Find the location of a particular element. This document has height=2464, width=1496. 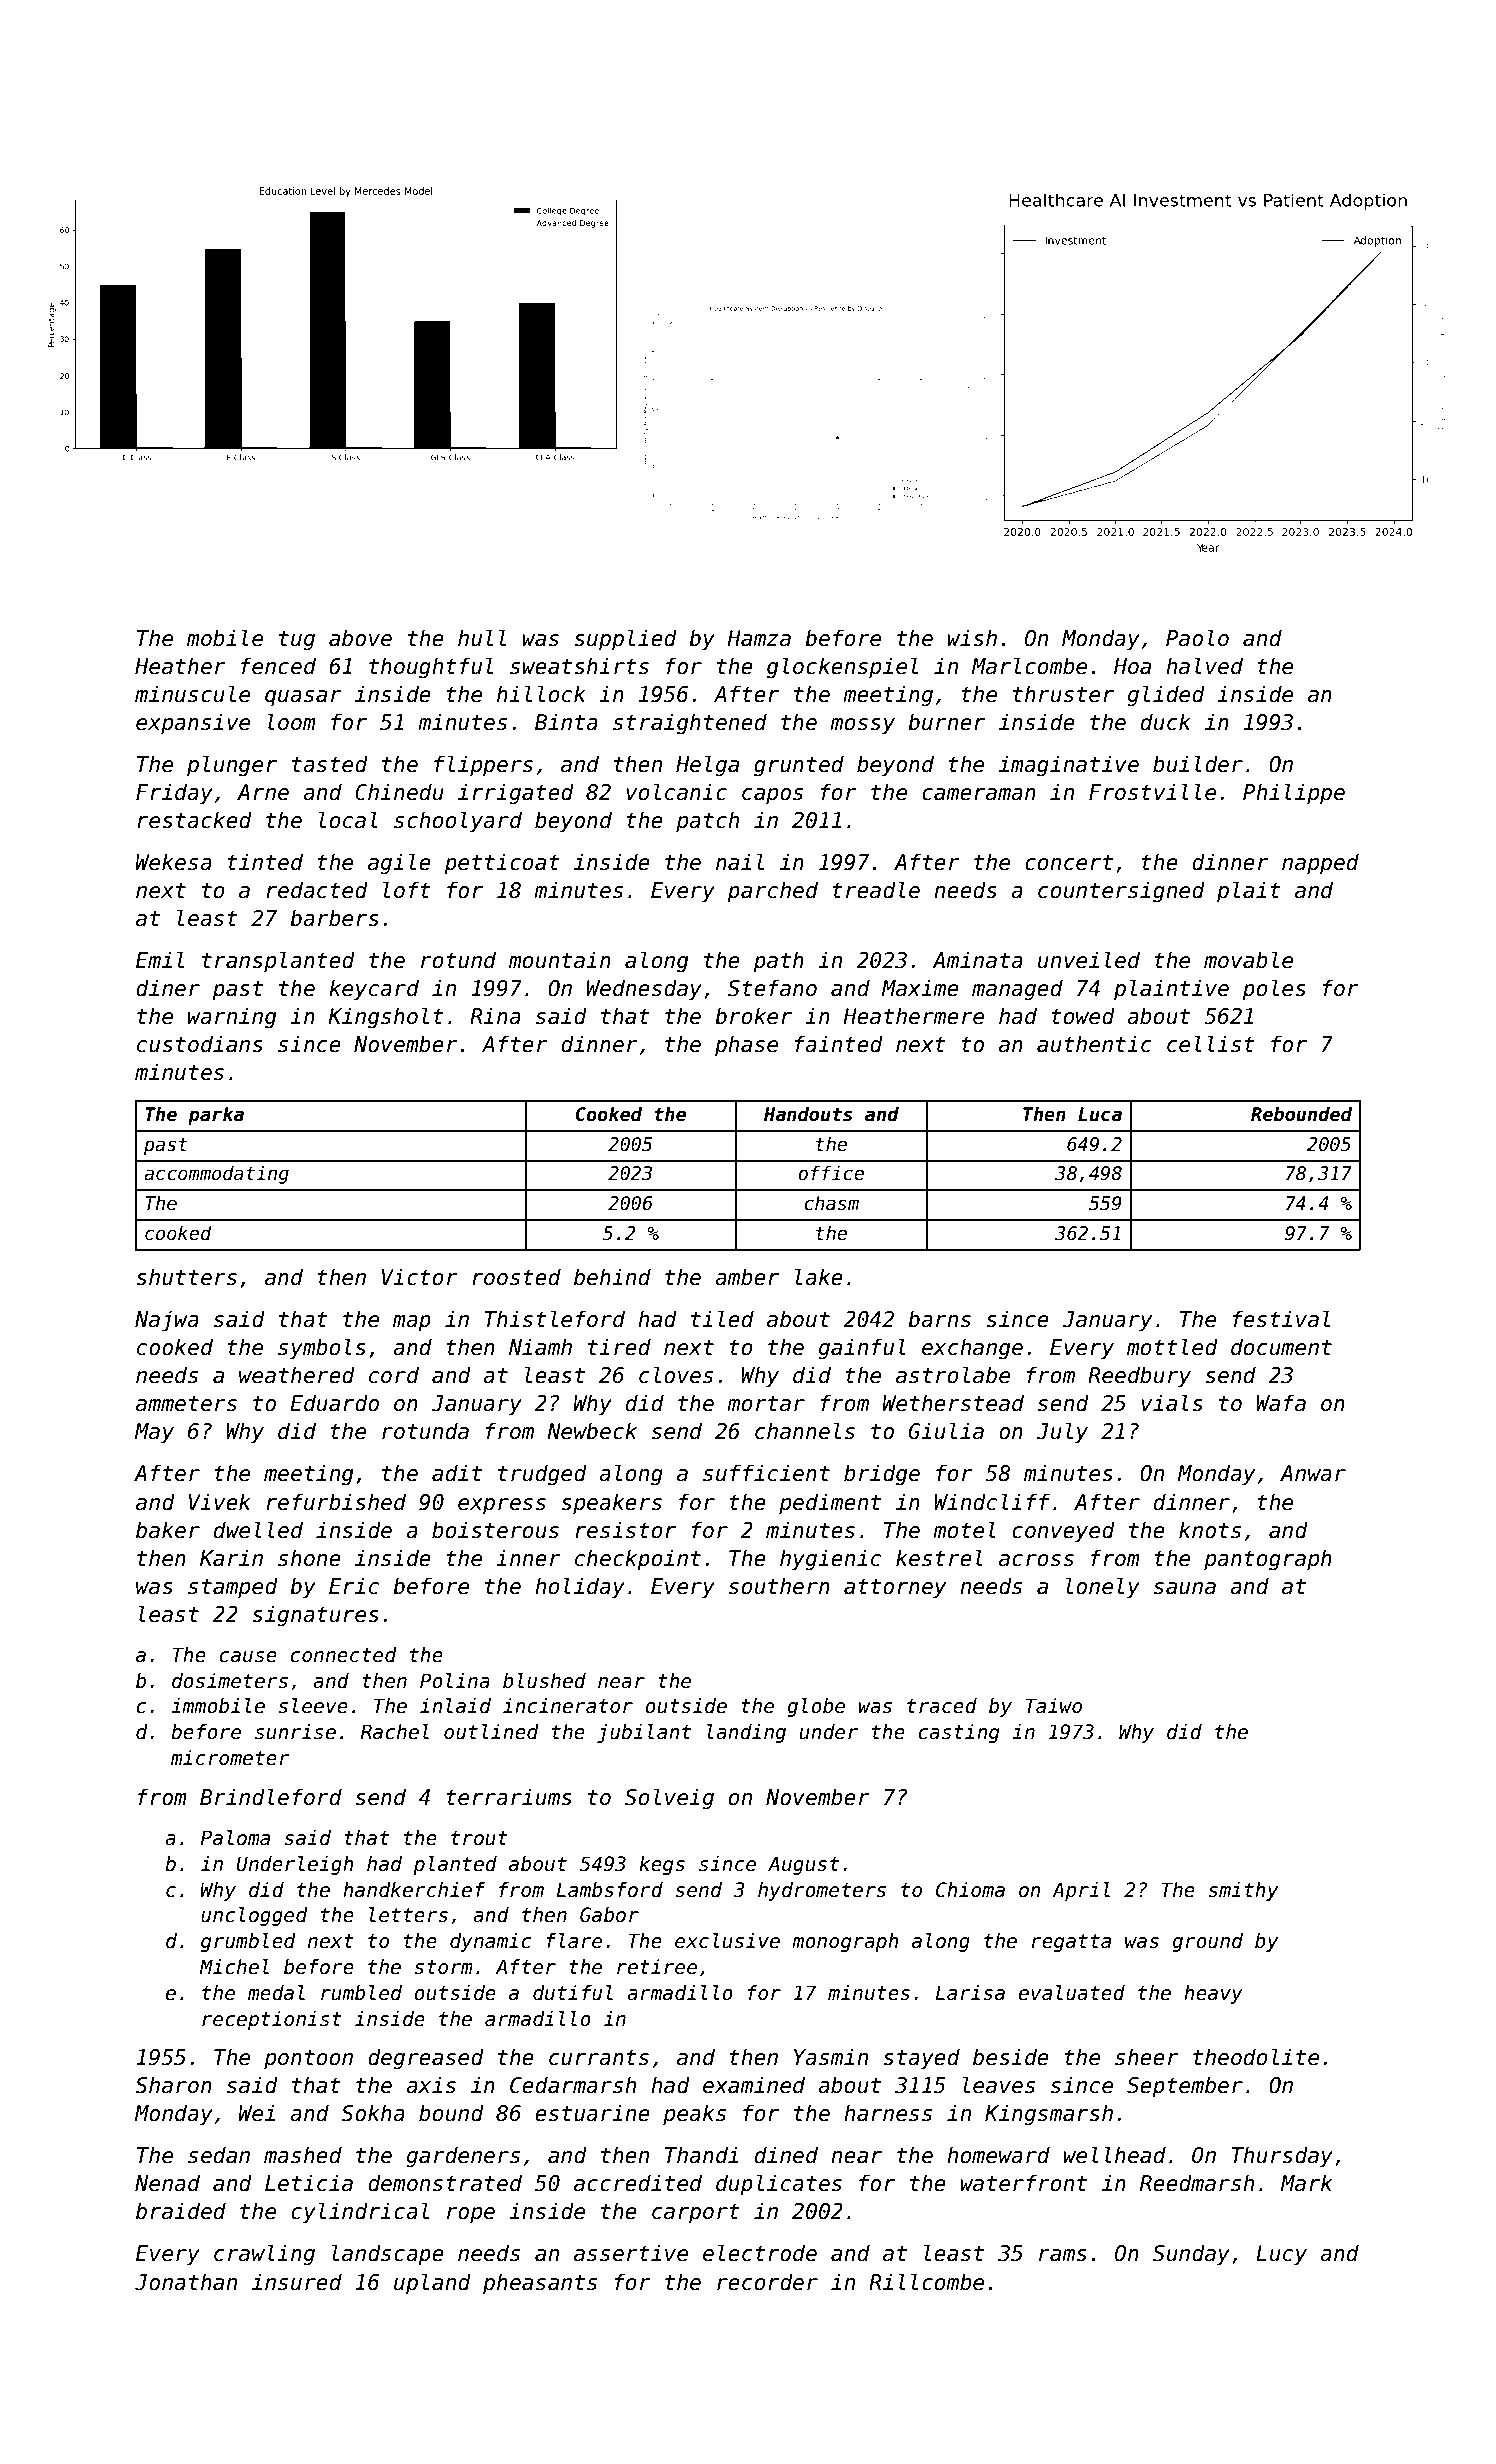

pediment is located at coordinates (830, 1504).
